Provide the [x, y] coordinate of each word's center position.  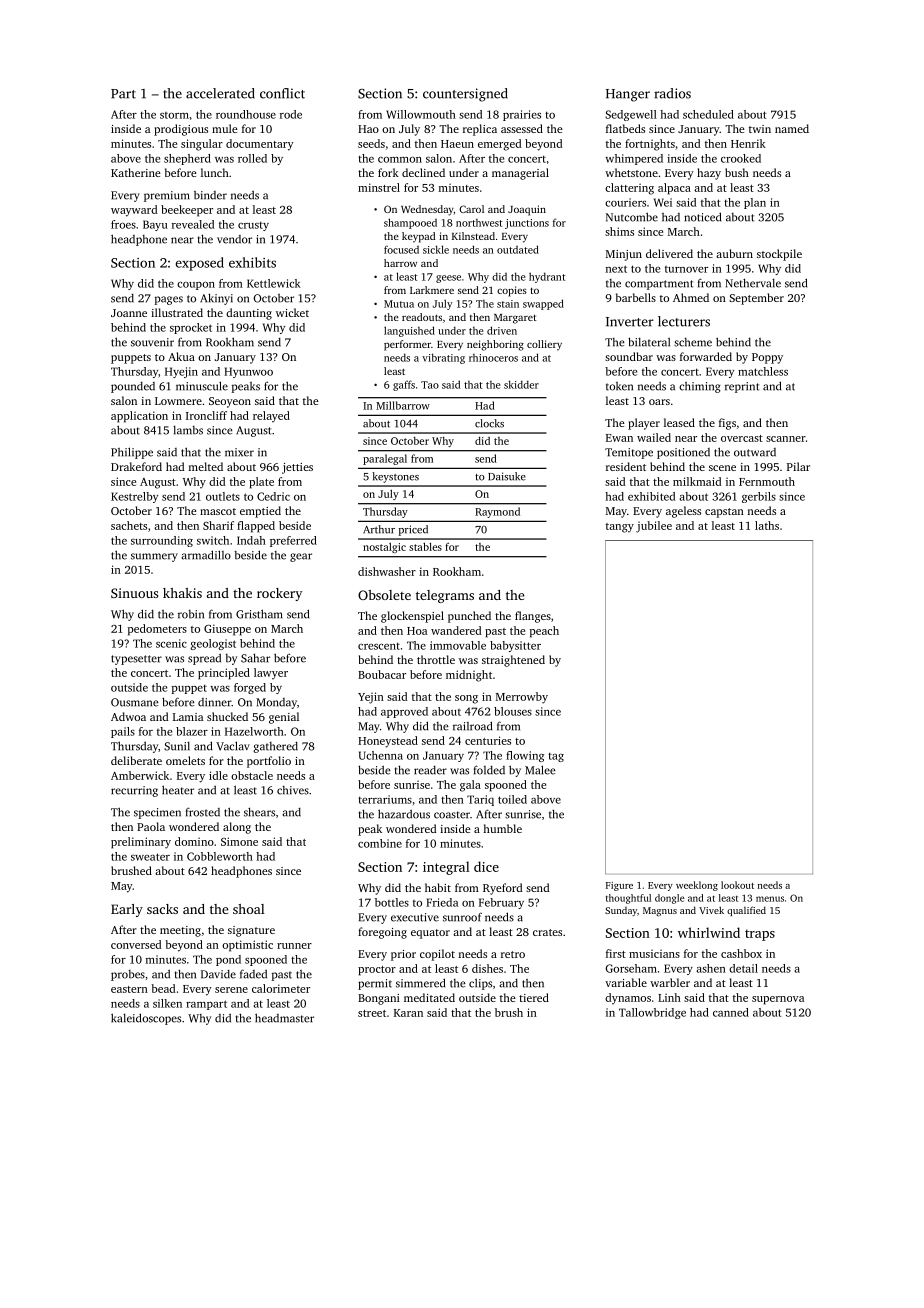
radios [672, 93]
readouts [422, 317]
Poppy [767, 358]
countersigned [465, 95]
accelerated [220, 93]
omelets [185, 760]
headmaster [284, 1018]
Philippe [132, 453]
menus [770, 899]
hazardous [404, 814]
